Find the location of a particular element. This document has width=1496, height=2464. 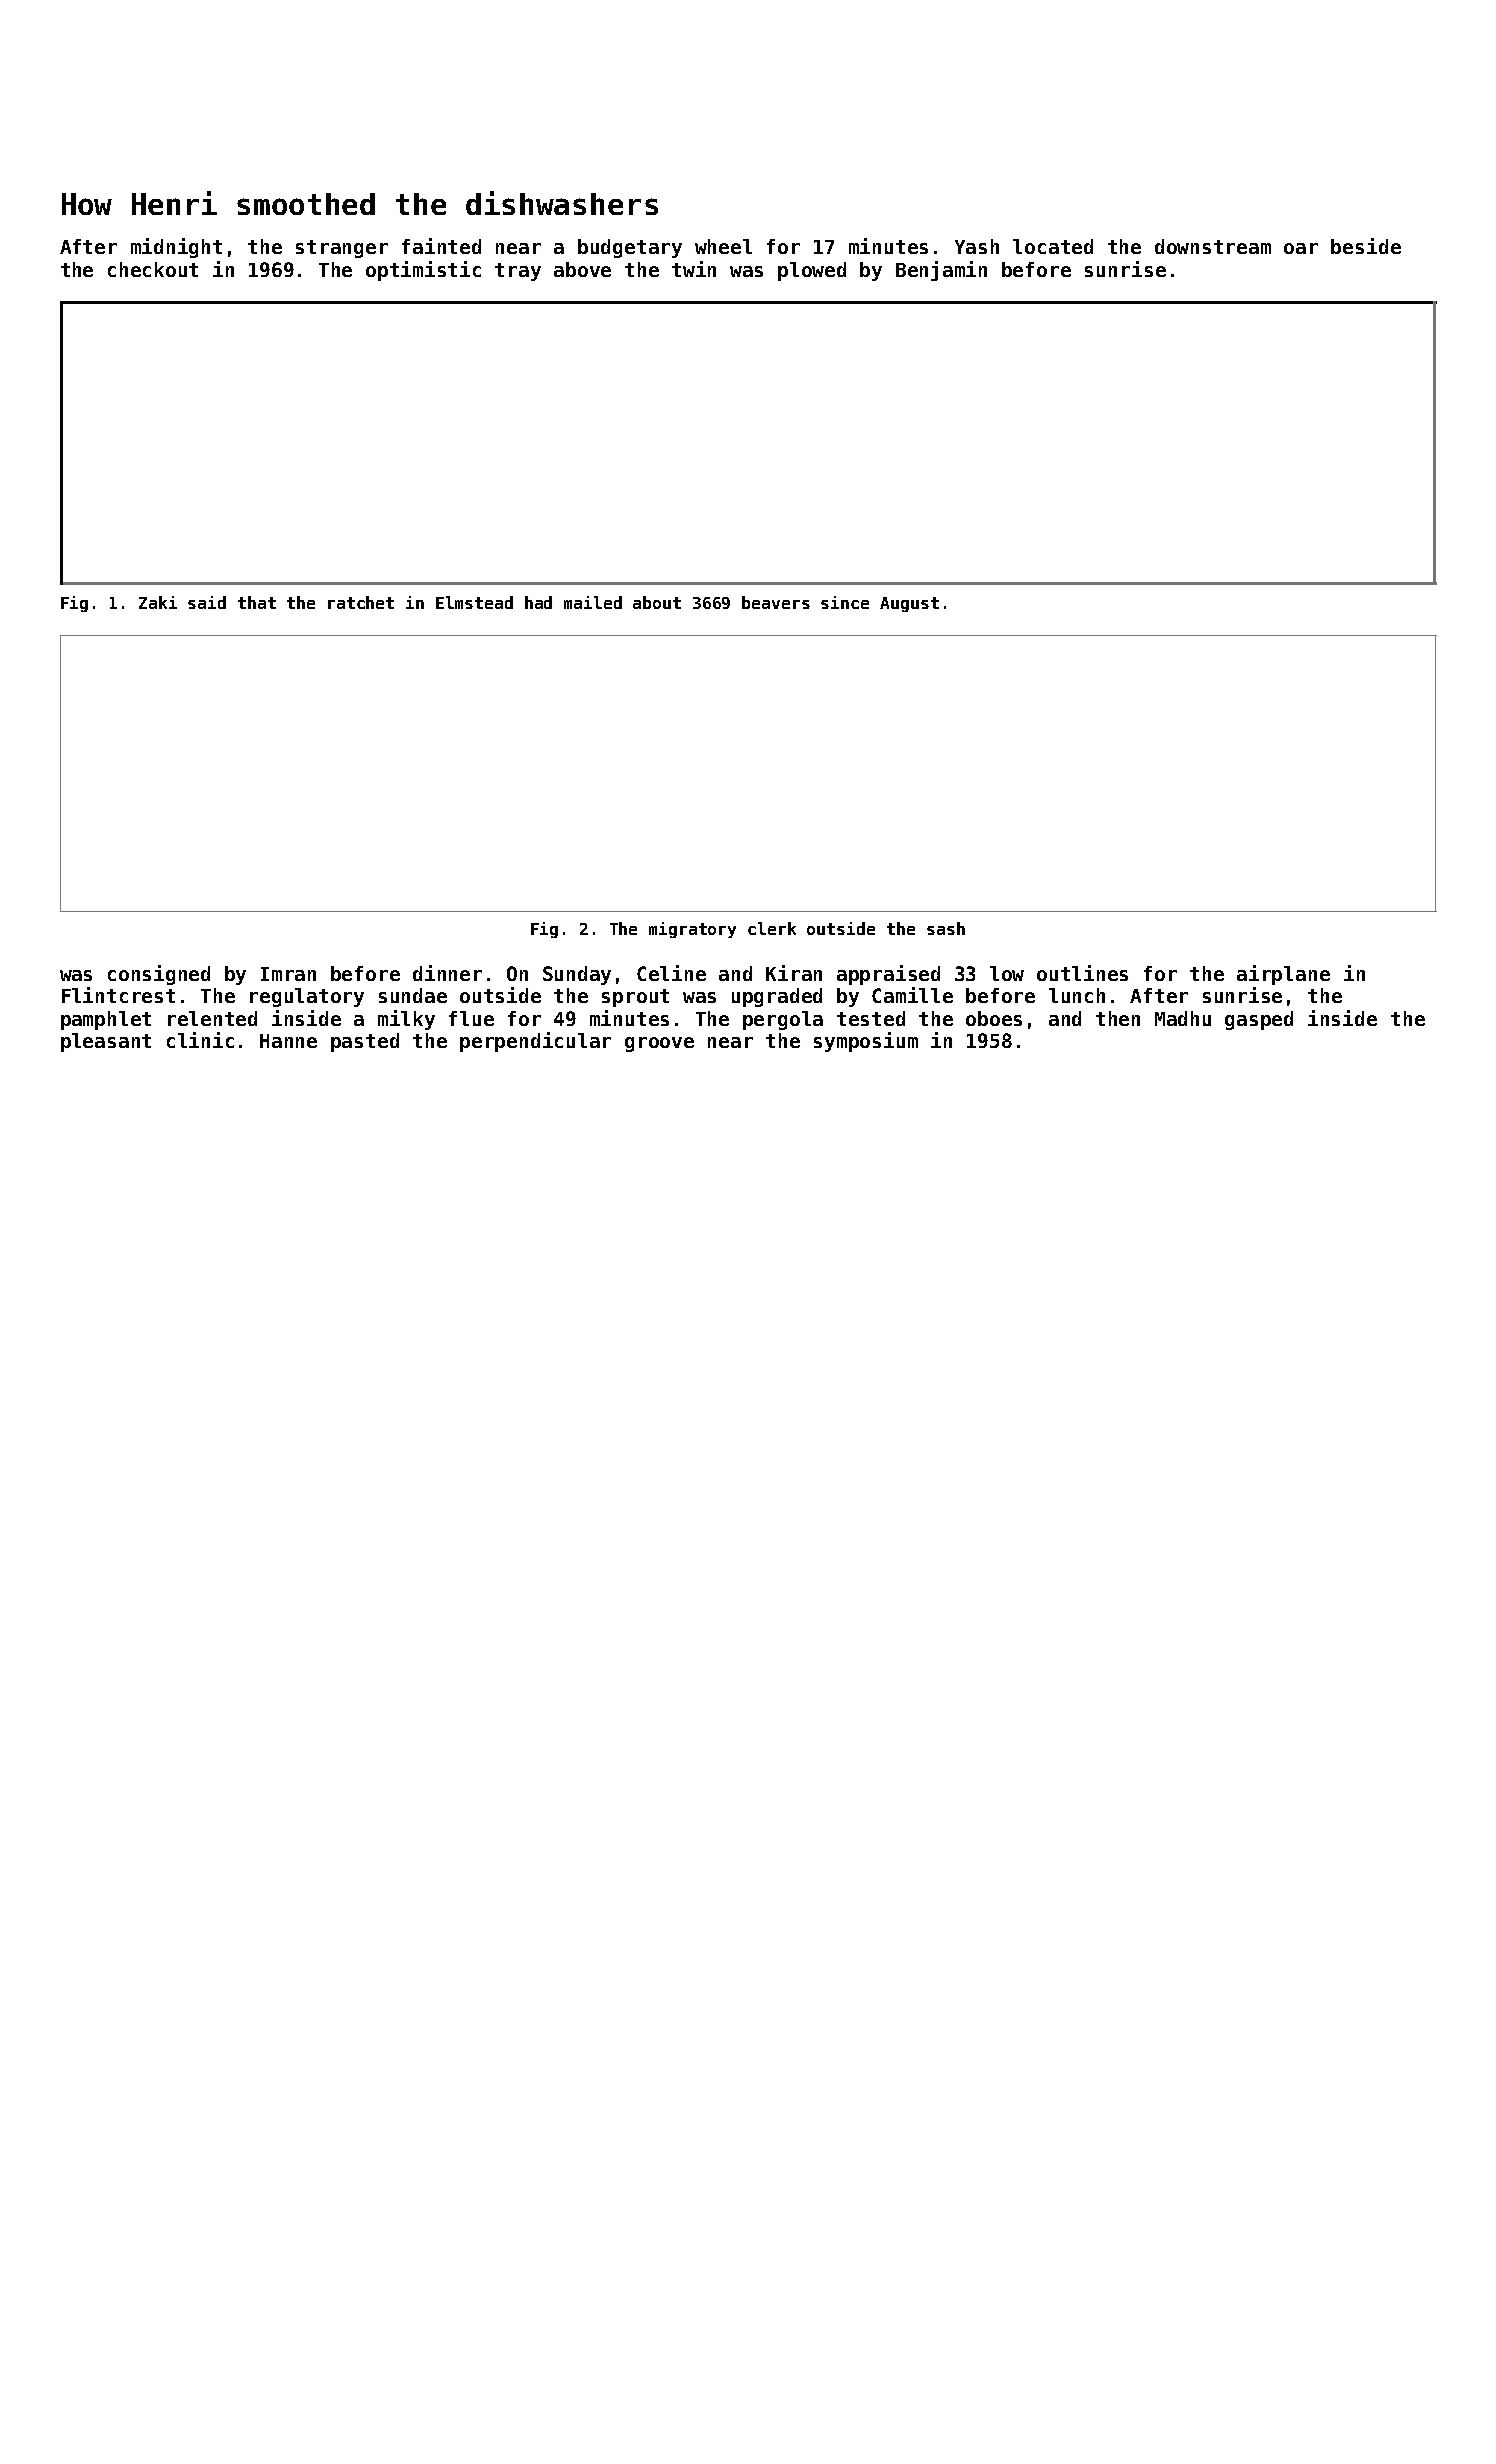

budgetary is located at coordinates (630, 248).
